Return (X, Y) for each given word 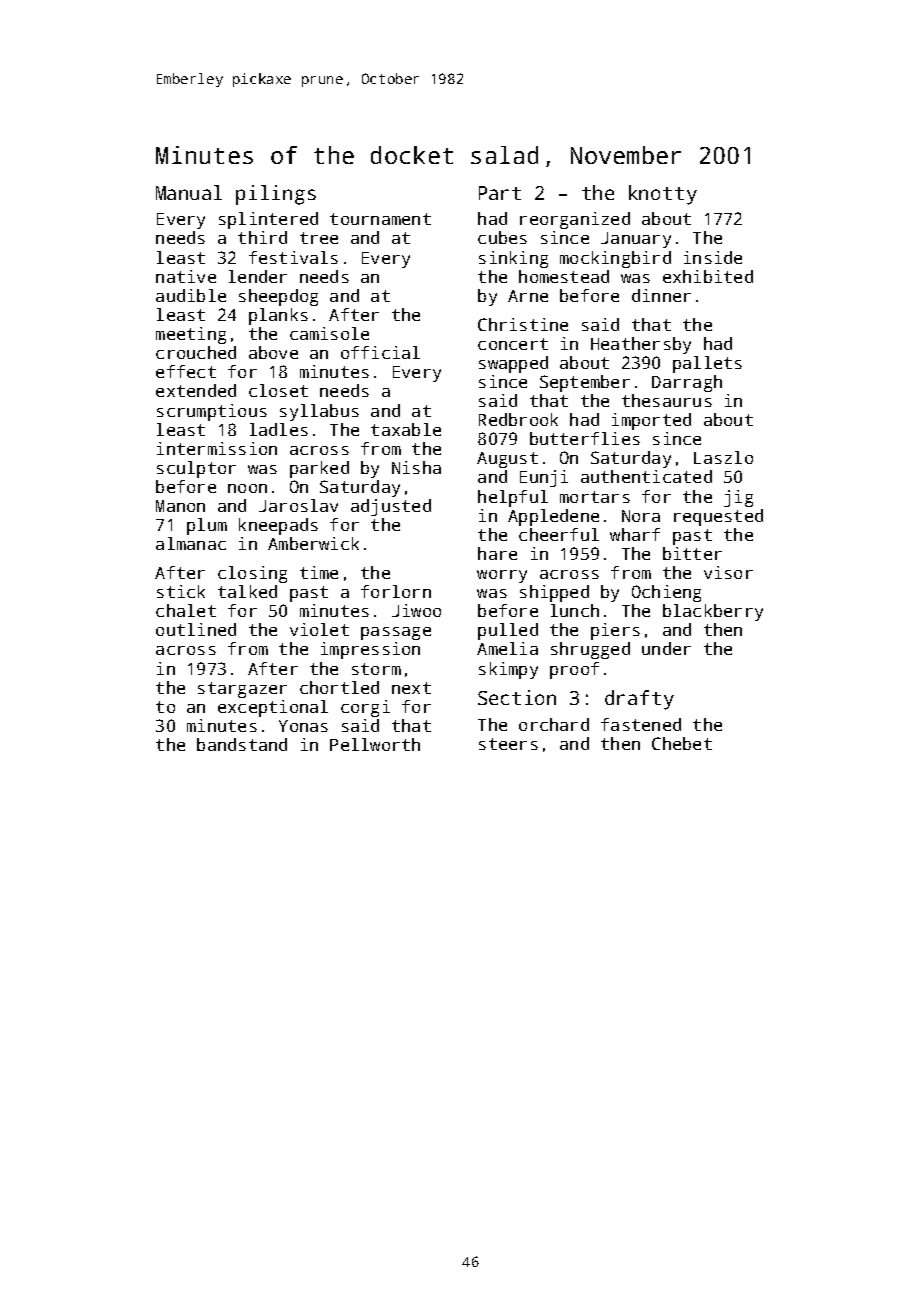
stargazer (242, 690)
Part (500, 193)
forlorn (396, 591)
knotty (663, 195)
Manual (189, 192)
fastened (641, 724)
